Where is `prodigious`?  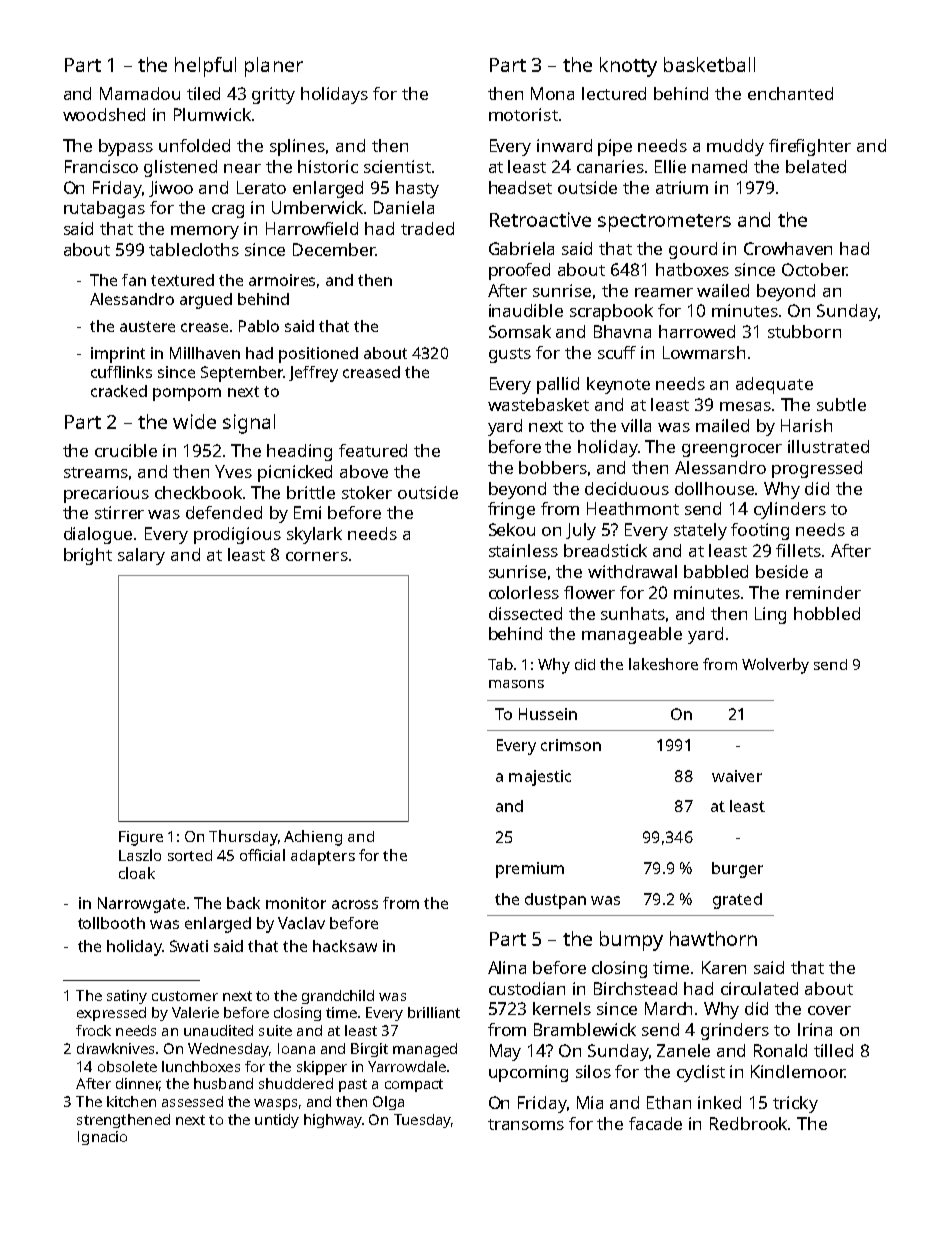
prodigious is located at coordinates (237, 535).
